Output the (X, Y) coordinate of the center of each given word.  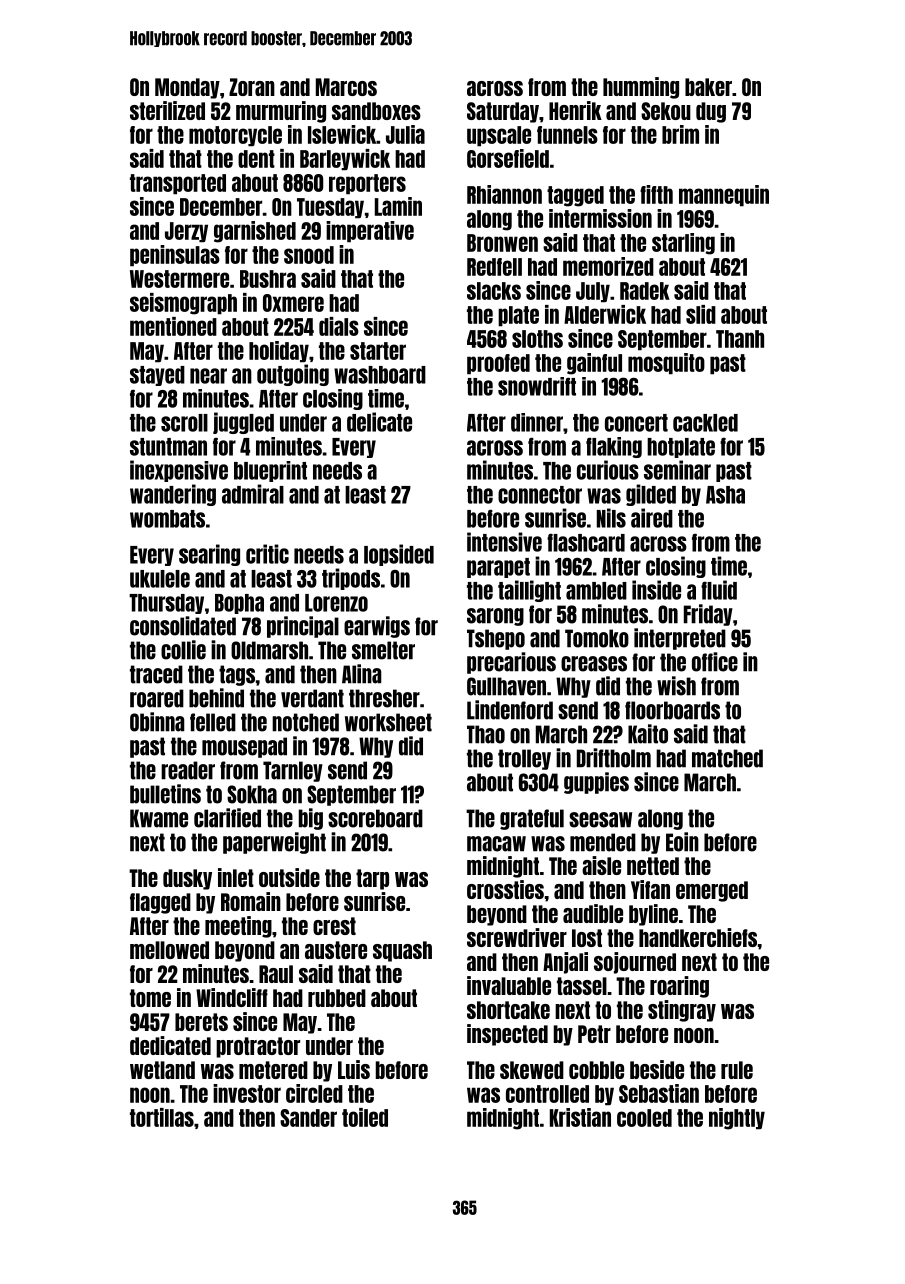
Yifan (650, 889)
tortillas (162, 1117)
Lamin (398, 206)
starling (683, 244)
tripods (351, 579)
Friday (708, 615)
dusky (187, 879)
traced (156, 674)
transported (178, 184)
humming (641, 88)
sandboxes (376, 111)
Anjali (565, 963)
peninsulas (175, 256)
